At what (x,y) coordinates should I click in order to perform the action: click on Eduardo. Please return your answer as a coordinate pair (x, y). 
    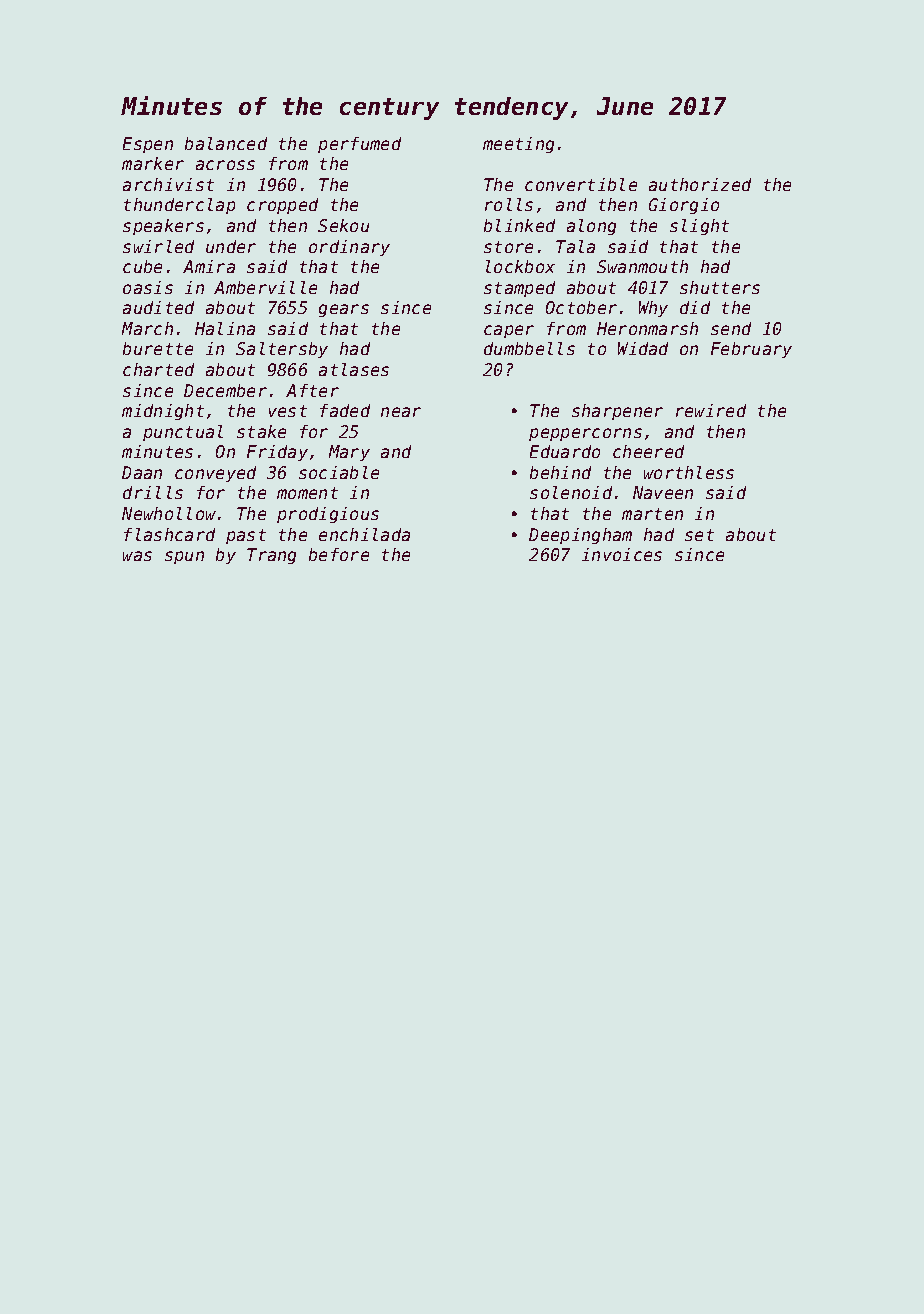
    Looking at the image, I should click on (565, 451).
